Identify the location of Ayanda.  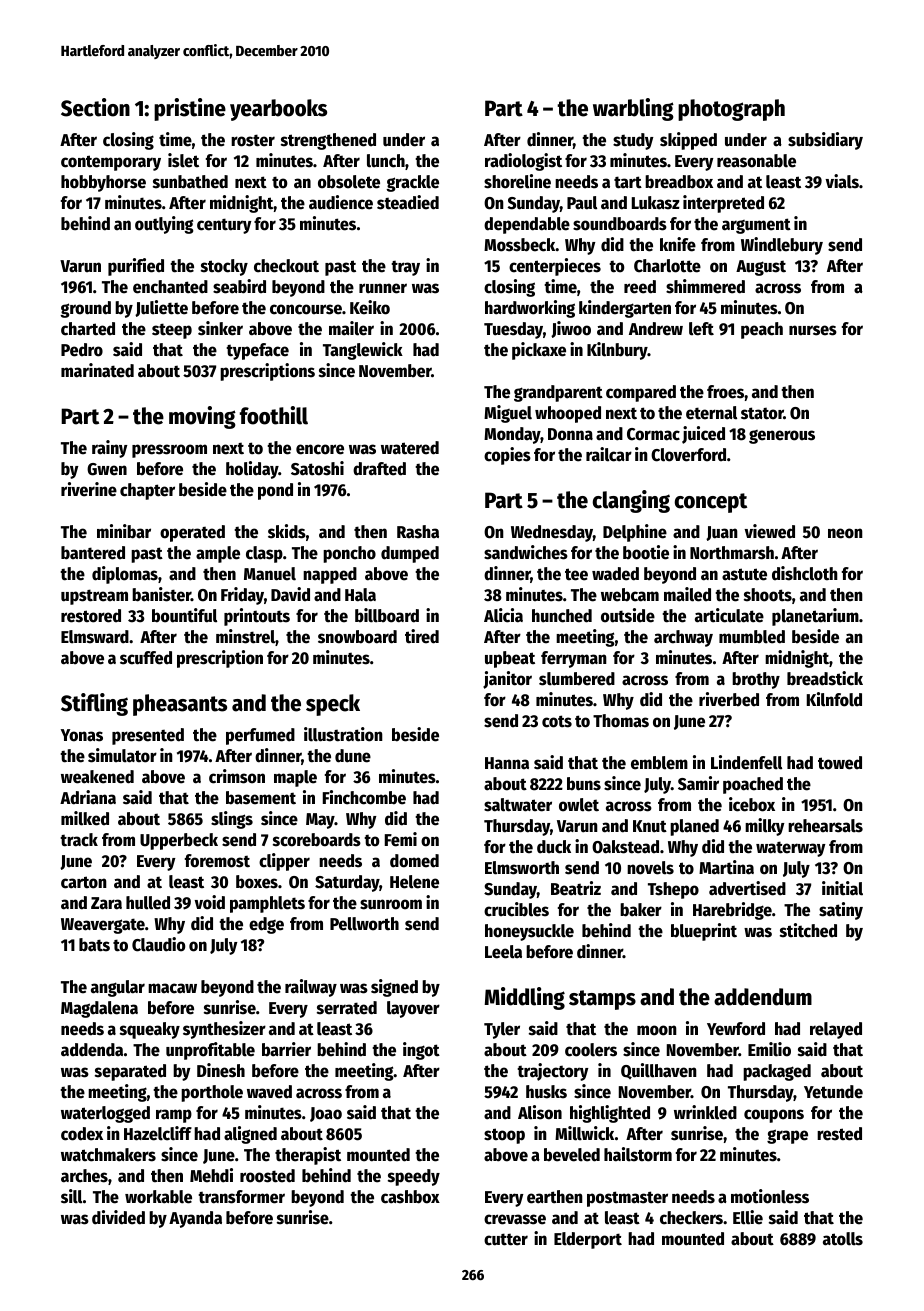
(195, 1219).
